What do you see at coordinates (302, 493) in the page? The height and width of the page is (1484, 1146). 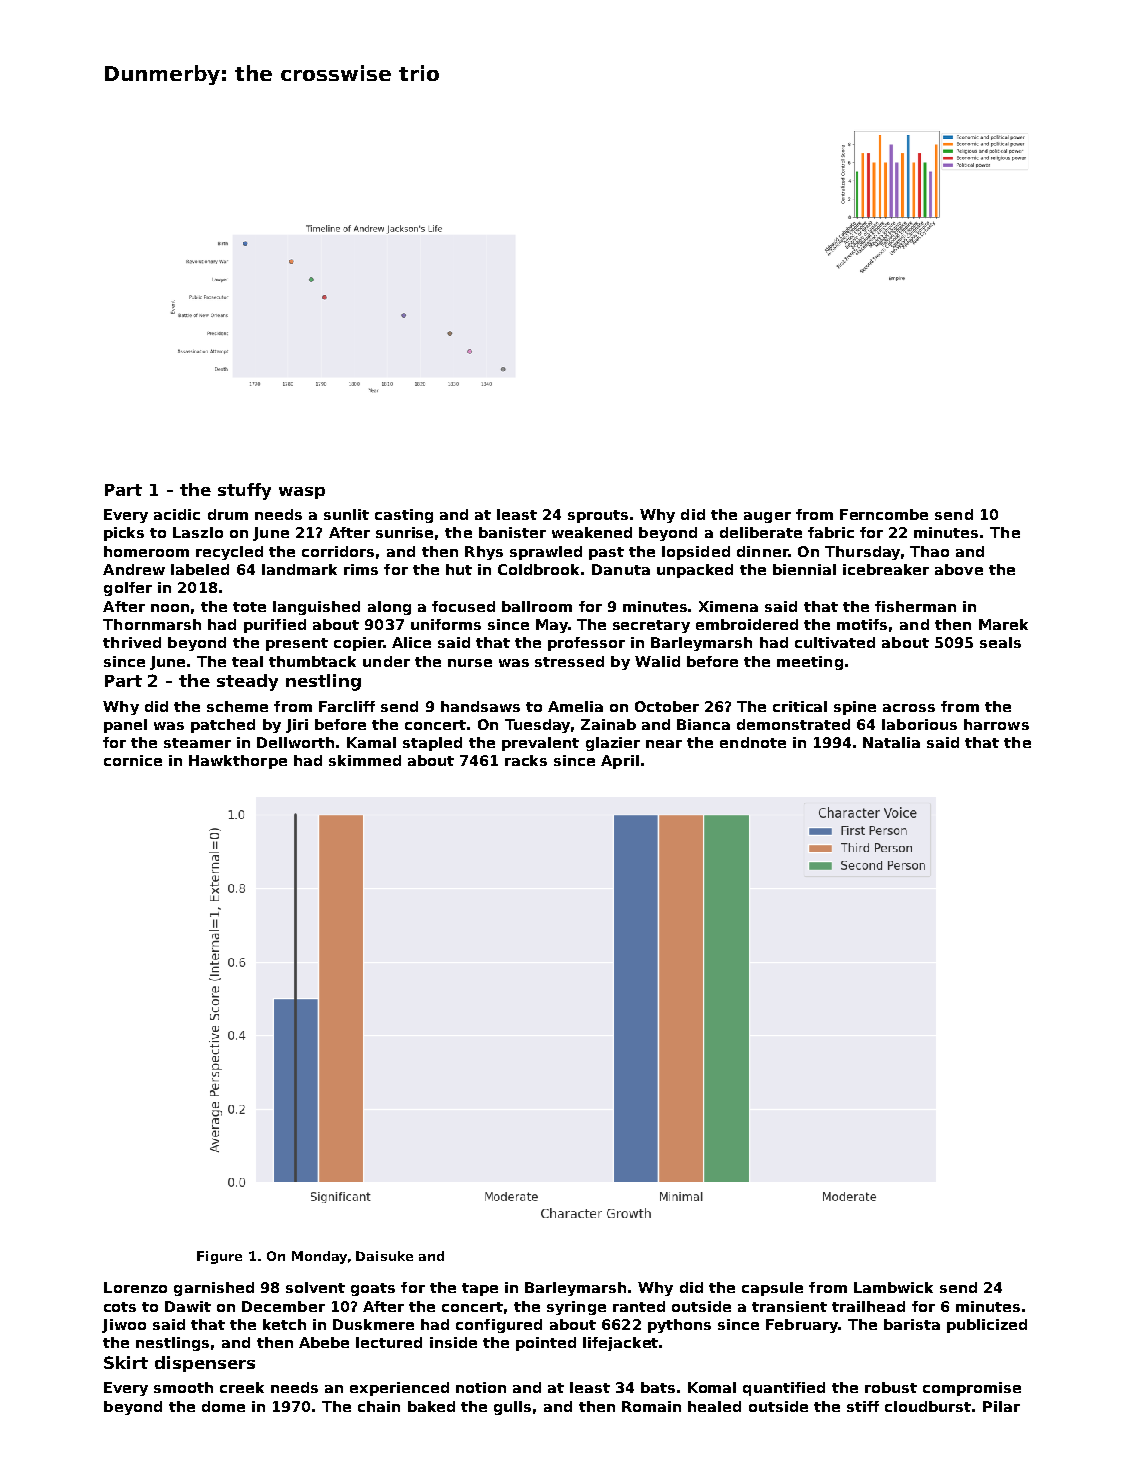 I see `wasp` at bounding box center [302, 493].
